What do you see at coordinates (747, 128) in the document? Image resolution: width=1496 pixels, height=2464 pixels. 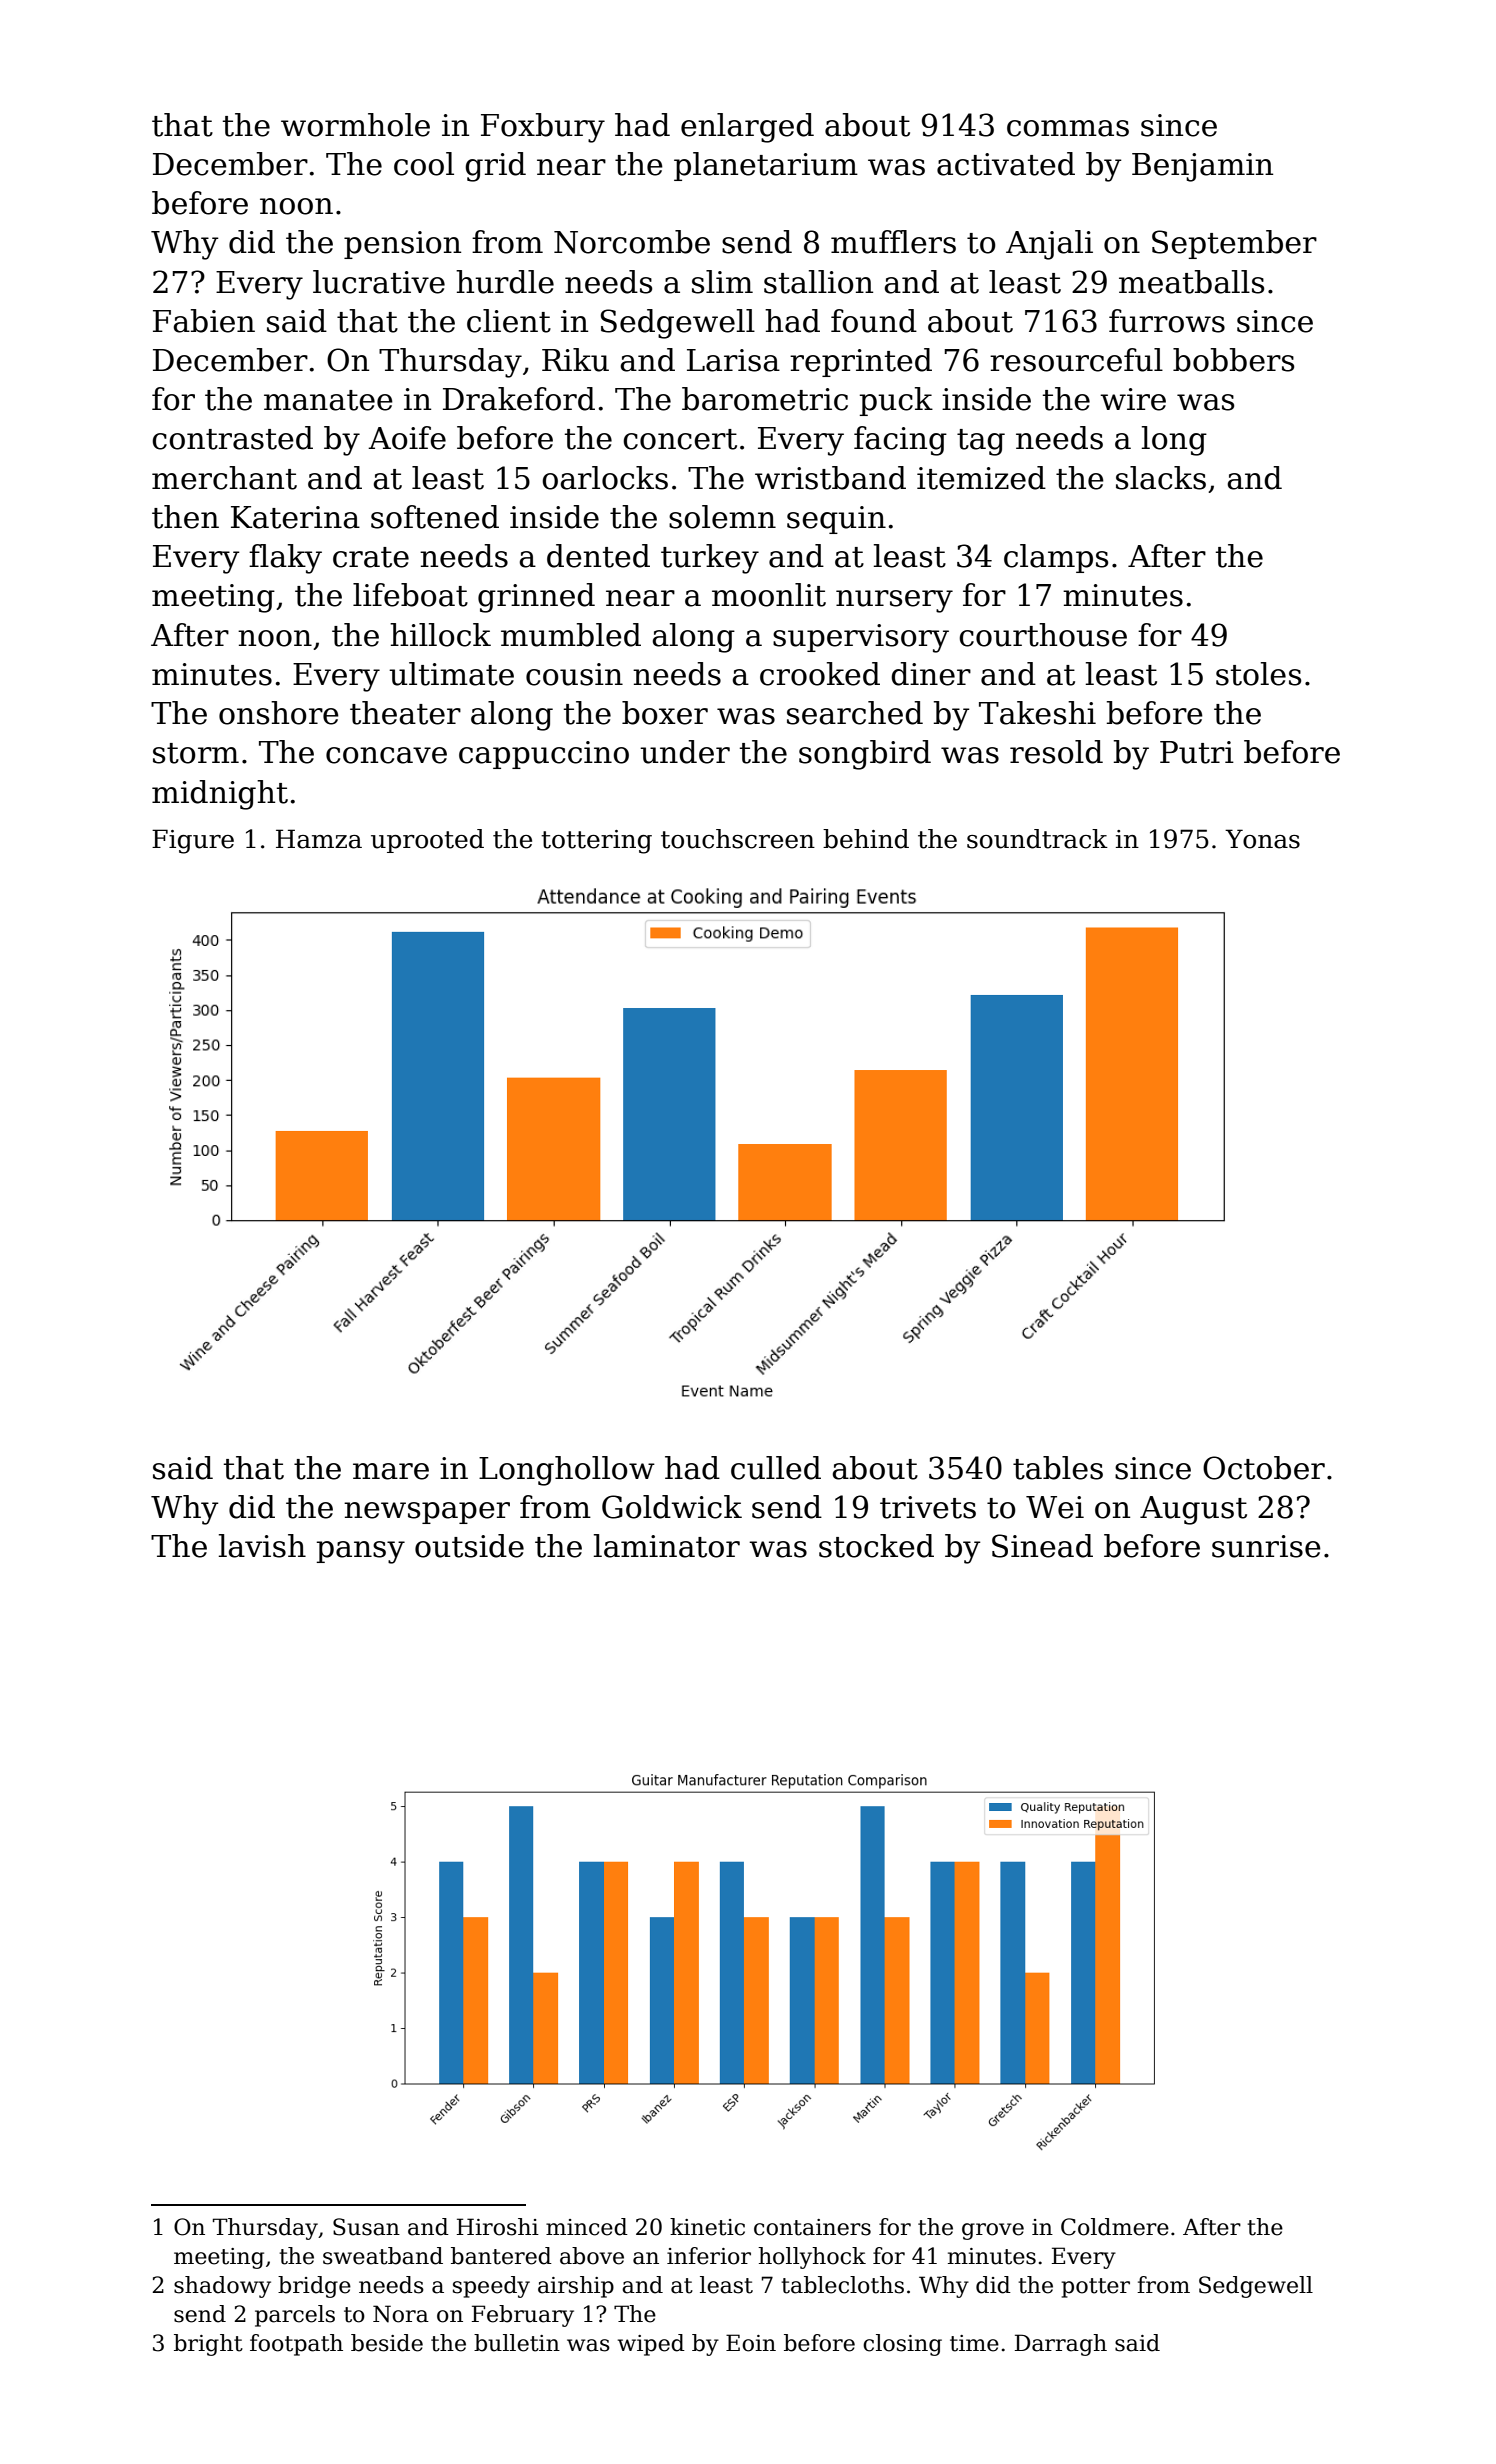 I see `enlarged` at bounding box center [747, 128].
